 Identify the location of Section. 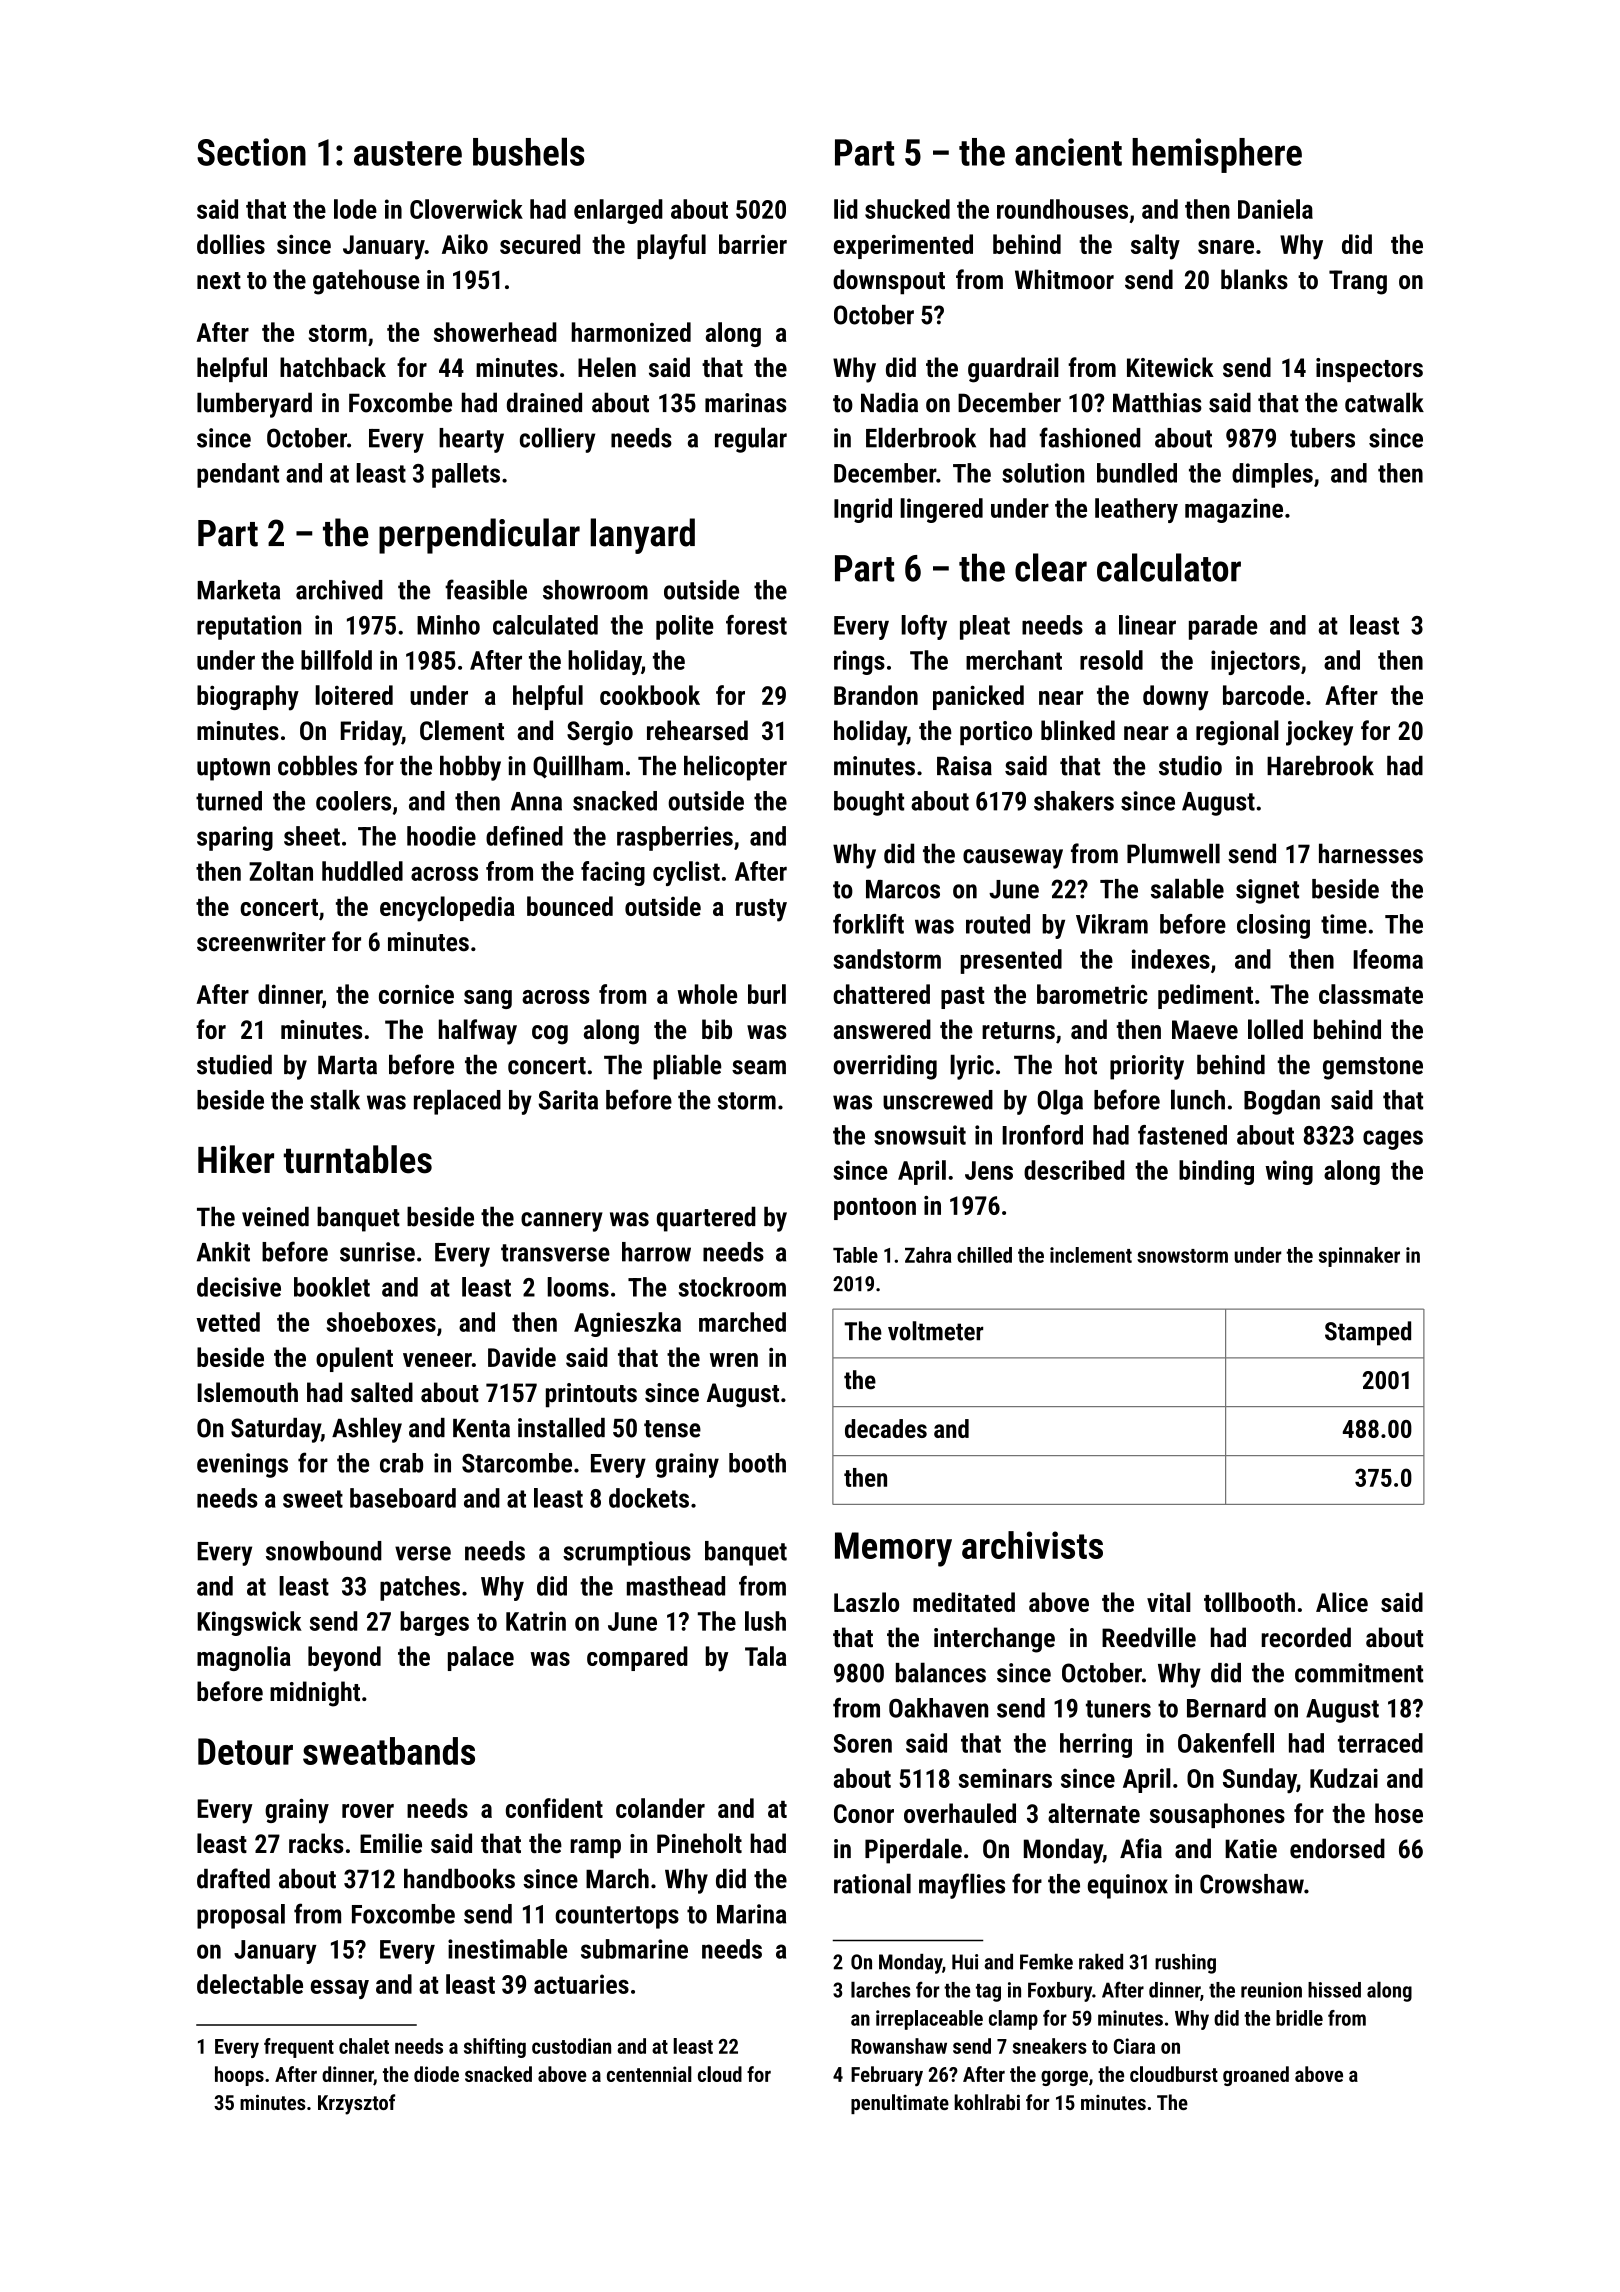
(251, 152).
